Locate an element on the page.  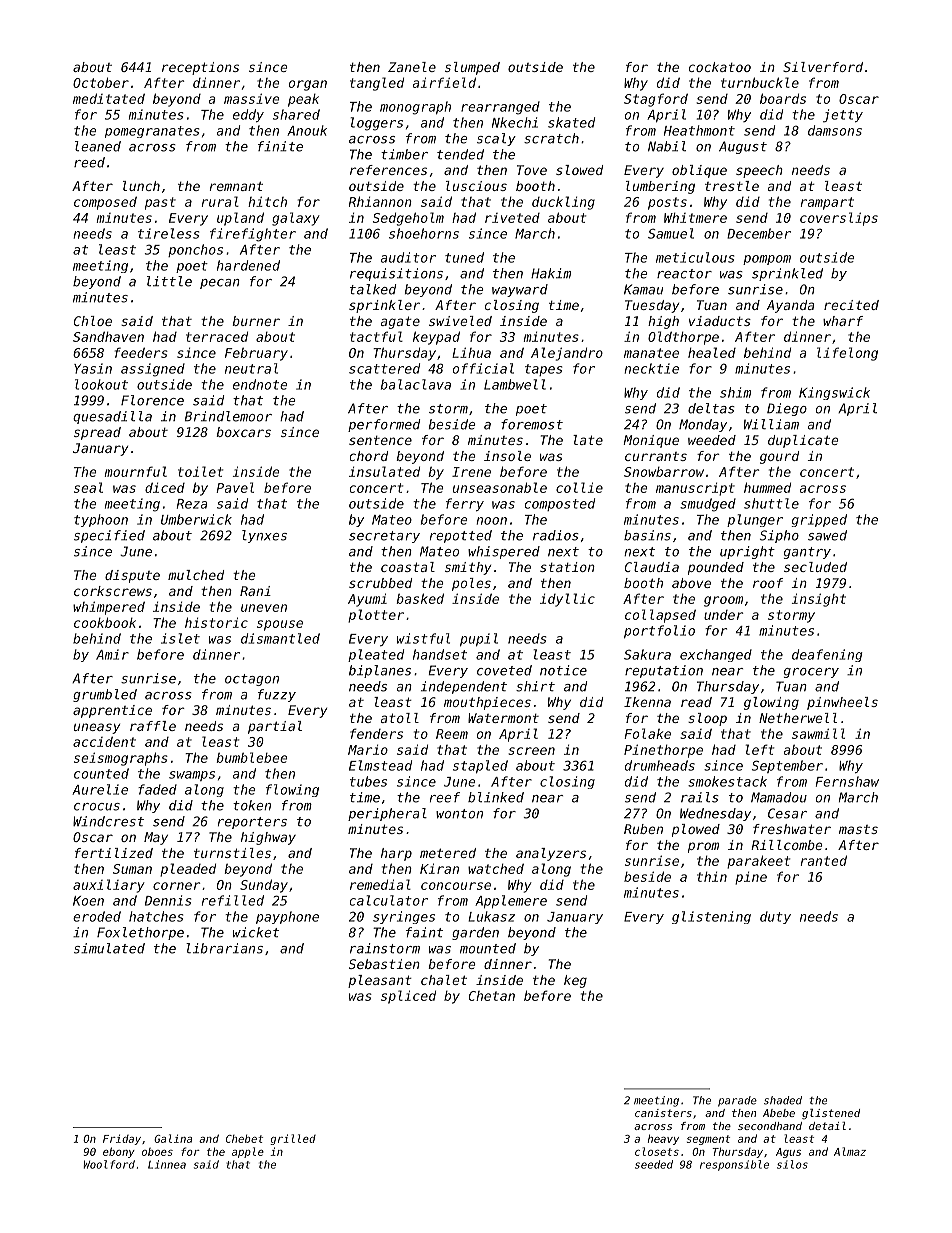
toilet is located at coordinates (200, 471).
